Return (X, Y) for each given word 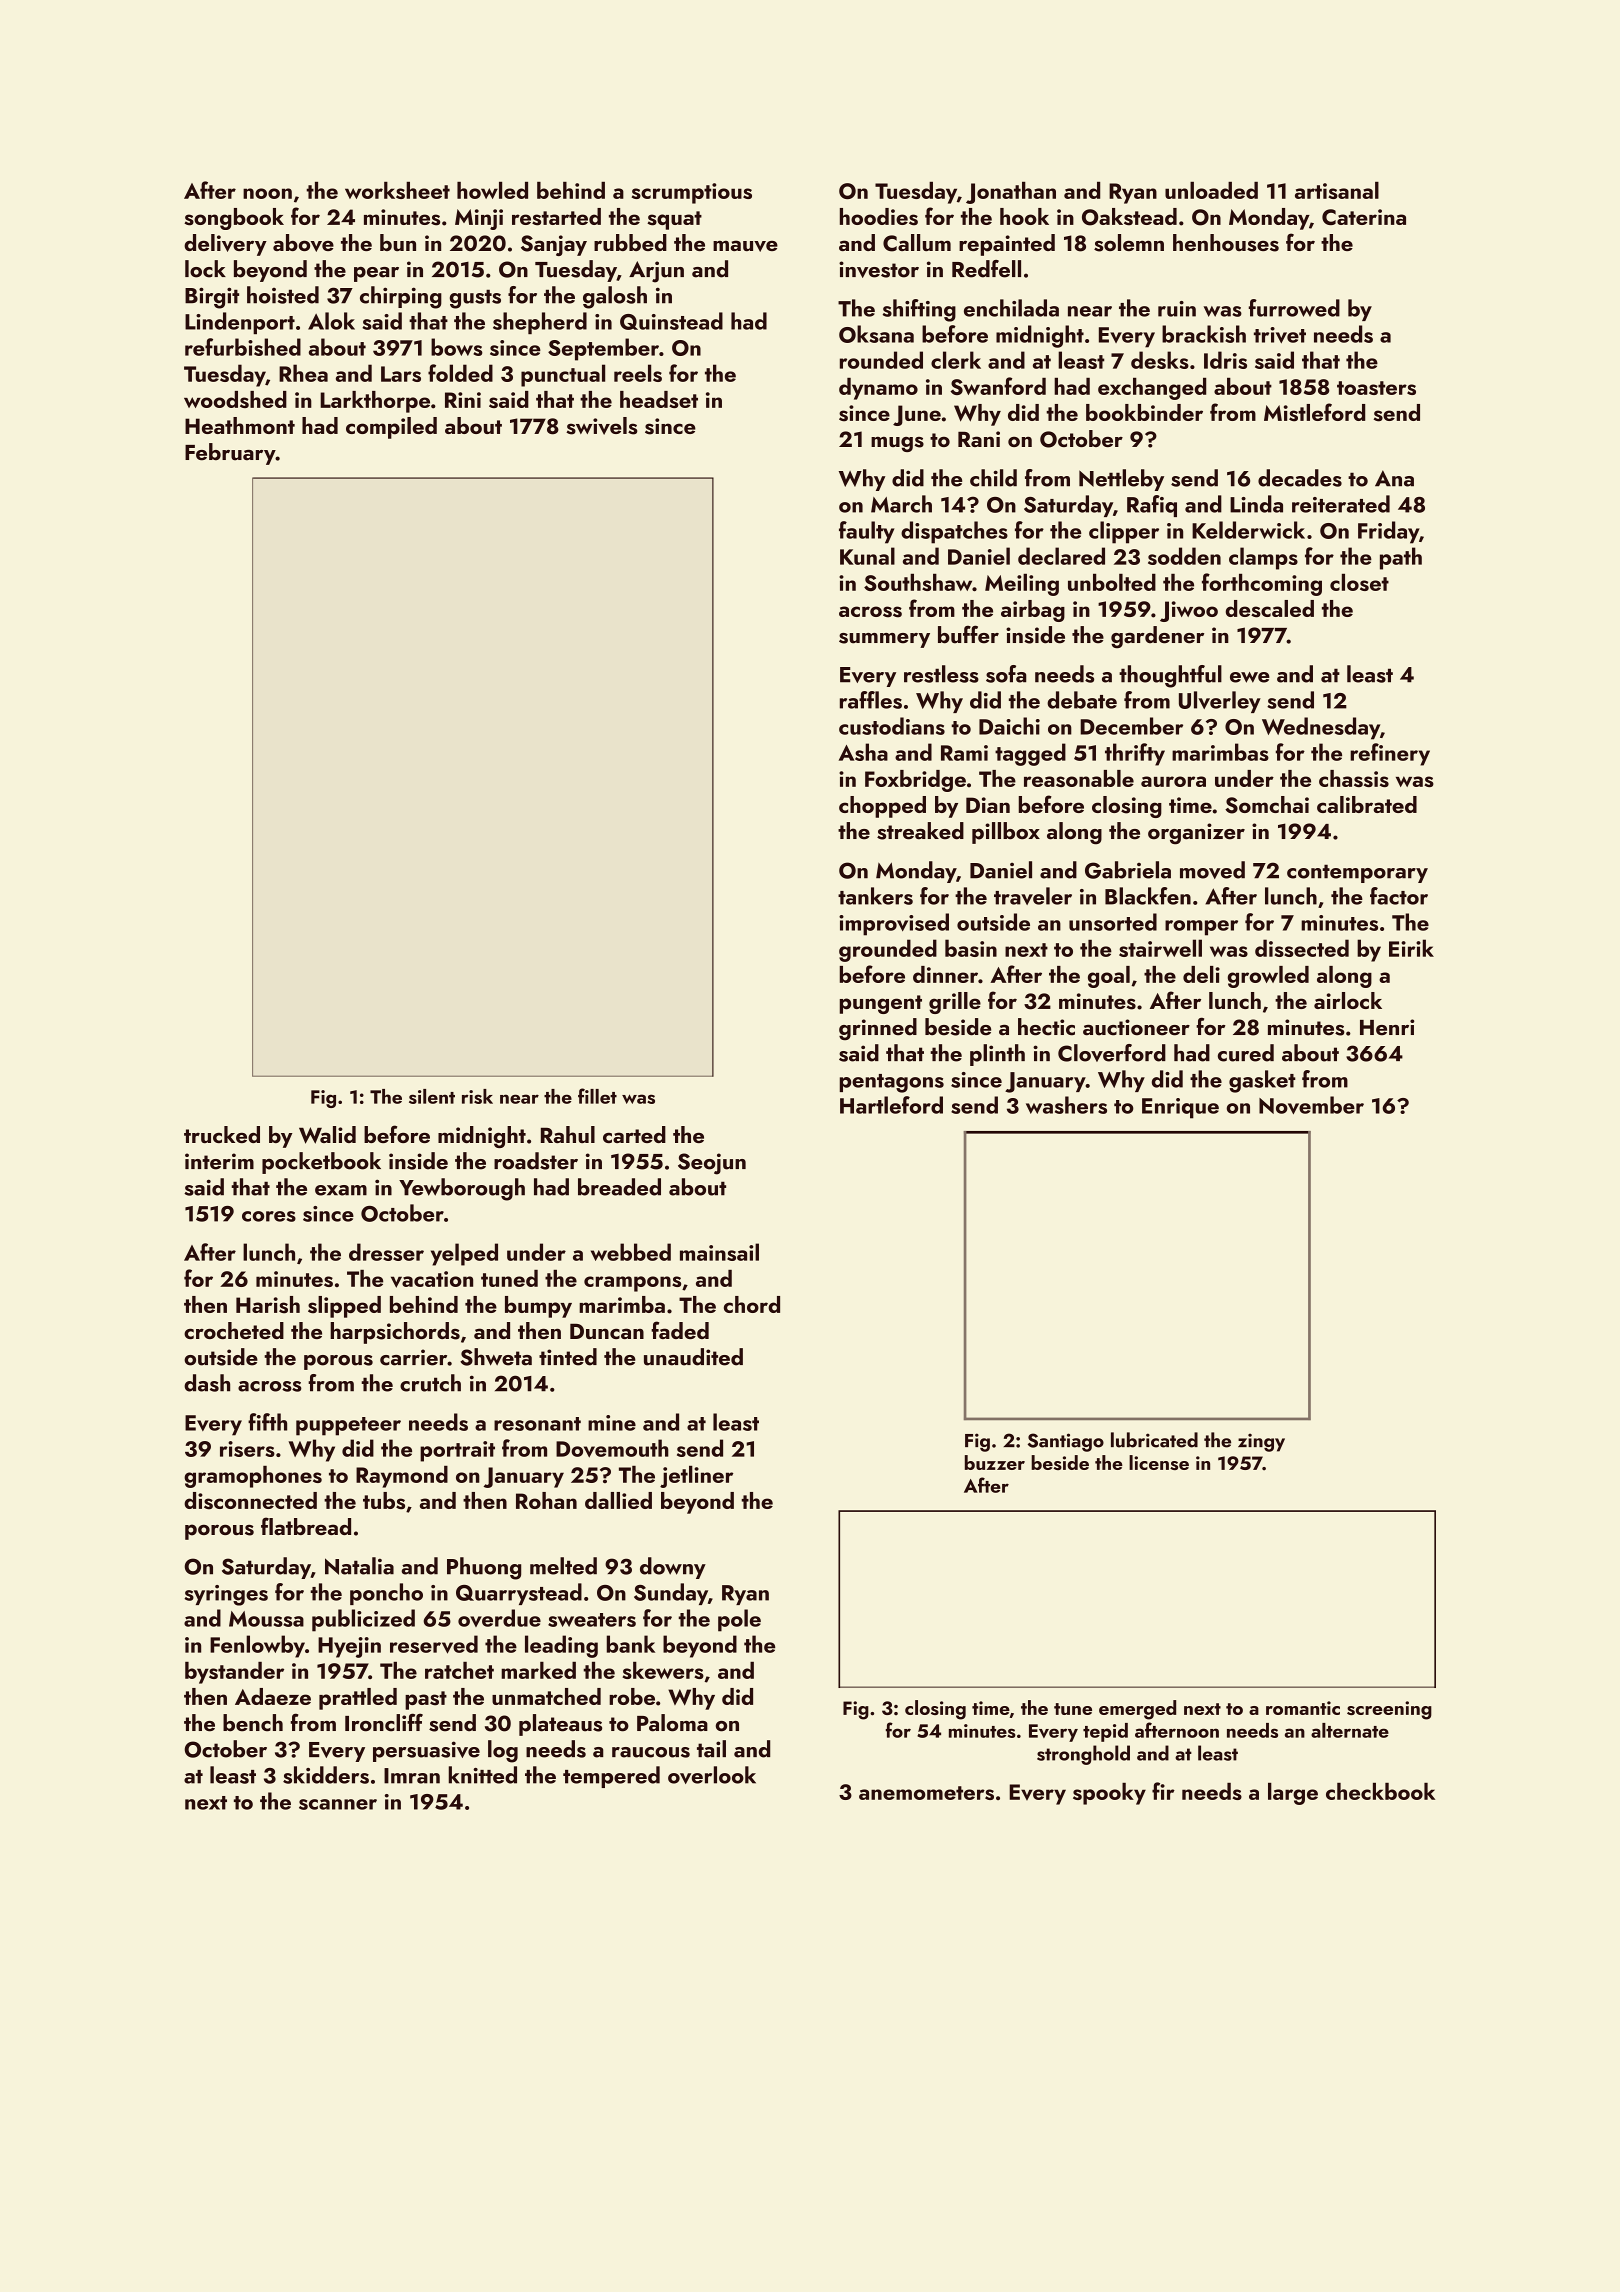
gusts (475, 299)
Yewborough (462, 1189)
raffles (871, 700)
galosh (615, 297)
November (1311, 1105)
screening (1389, 1710)
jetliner (696, 1477)
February (230, 454)
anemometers (926, 1793)
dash (207, 1383)
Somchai (1267, 805)
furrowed (1294, 308)
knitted (483, 1775)
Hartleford (891, 1105)
